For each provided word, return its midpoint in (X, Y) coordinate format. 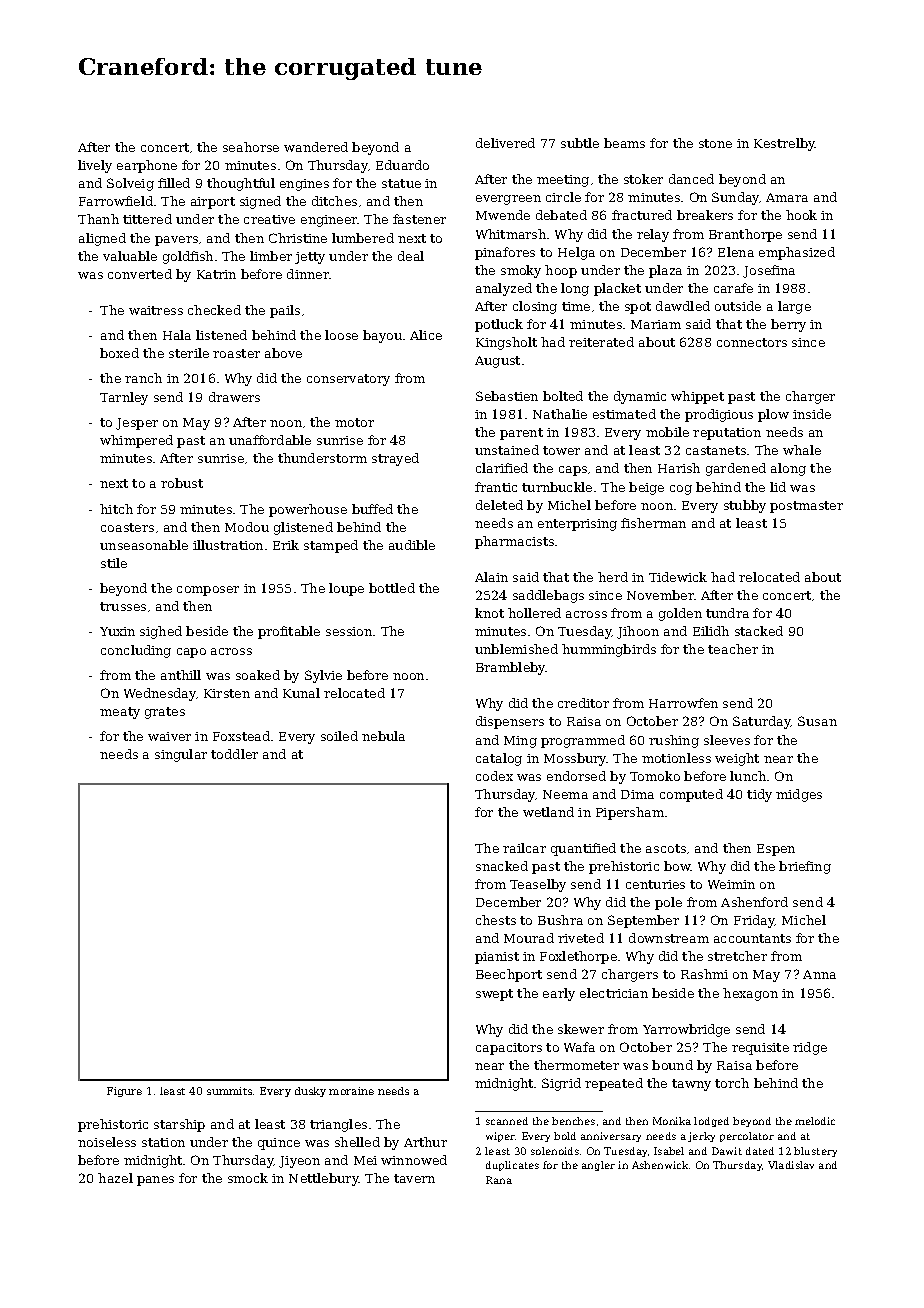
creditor (583, 703)
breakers (705, 215)
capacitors (509, 1049)
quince (279, 1144)
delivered (505, 143)
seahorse (251, 147)
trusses (123, 606)
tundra (727, 613)
